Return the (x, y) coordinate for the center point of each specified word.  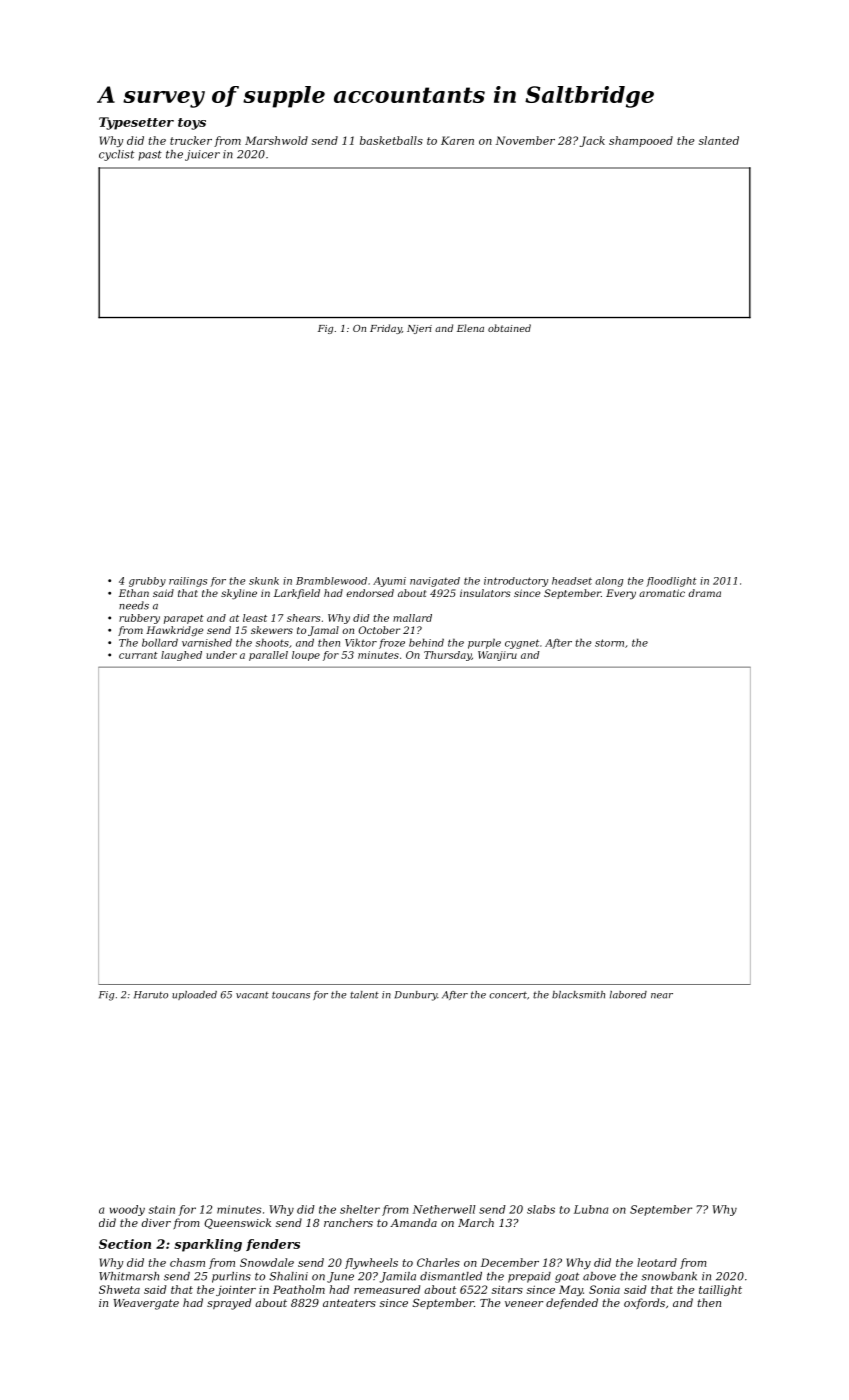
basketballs (391, 140)
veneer (524, 1304)
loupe (306, 656)
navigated (435, 582)
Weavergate (146, 1304)
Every (621, 594)
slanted (719, 140)
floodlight (671, 582)
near (662, 996)
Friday (386, 329)
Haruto (151, 995)
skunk (264, 581)
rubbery (139, 619)
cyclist (116, 155)
